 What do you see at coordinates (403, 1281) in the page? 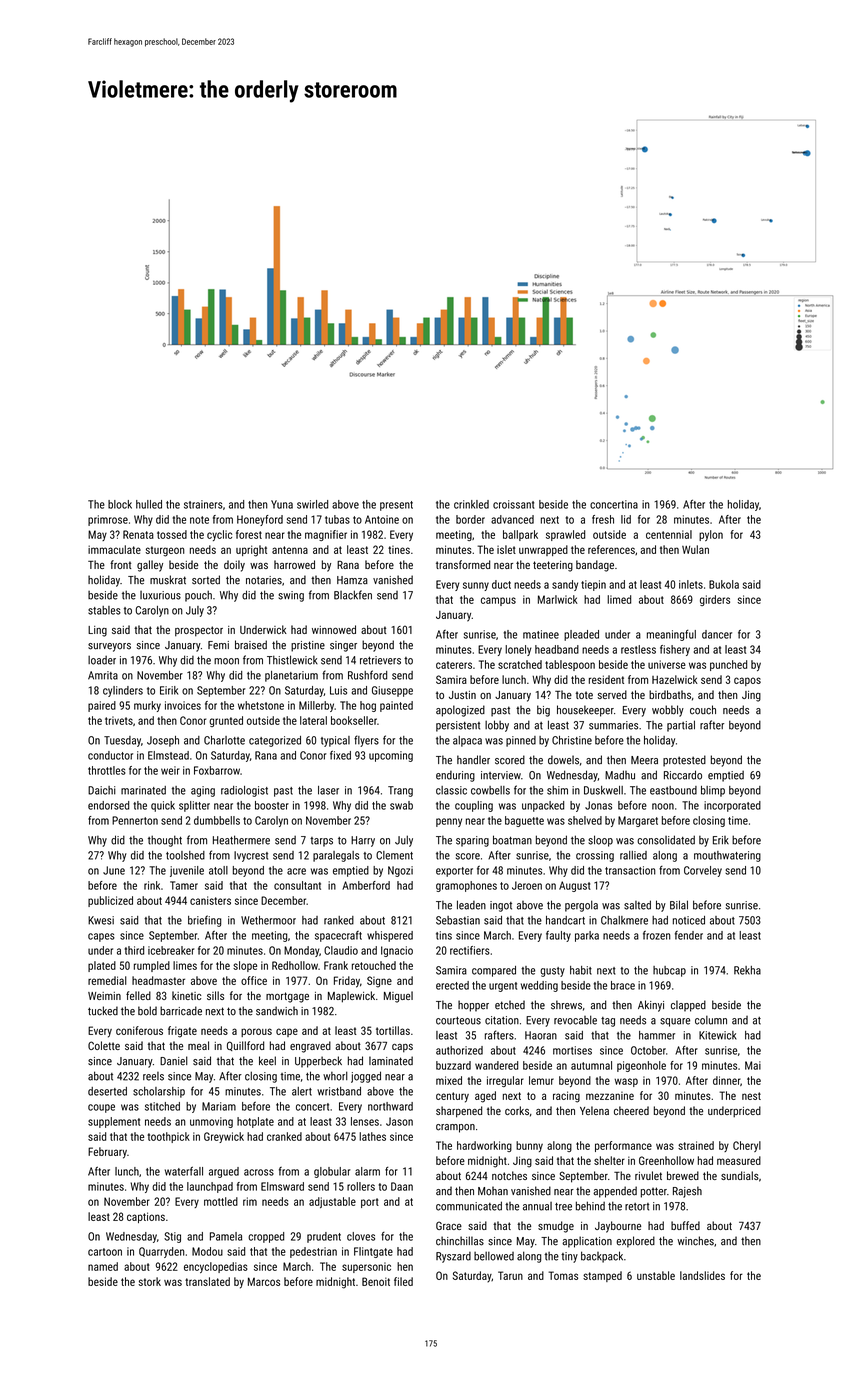
I see `filed` at bounding box center [403, 1281].
